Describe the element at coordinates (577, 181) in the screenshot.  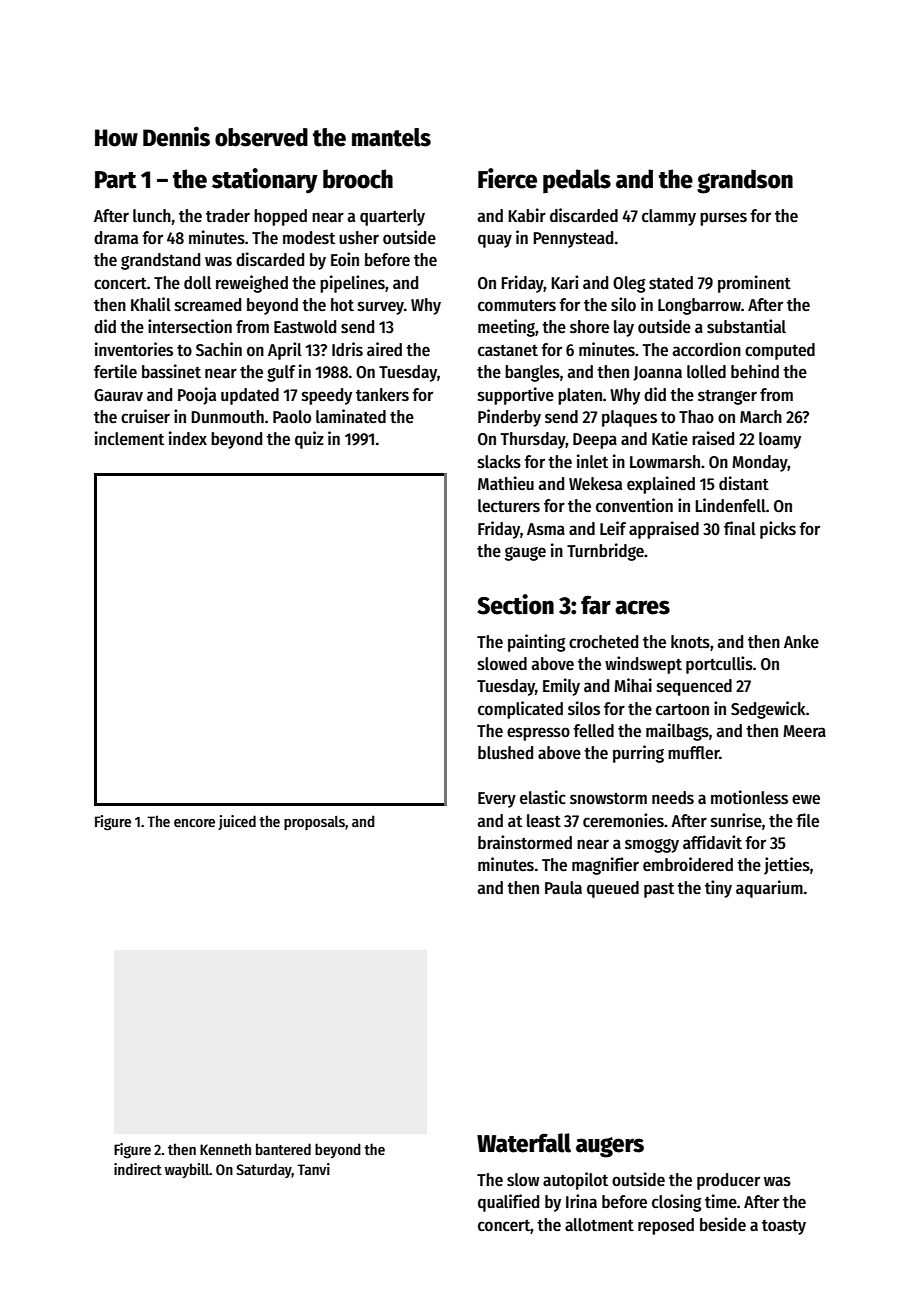
I see `pedals` at that location.
